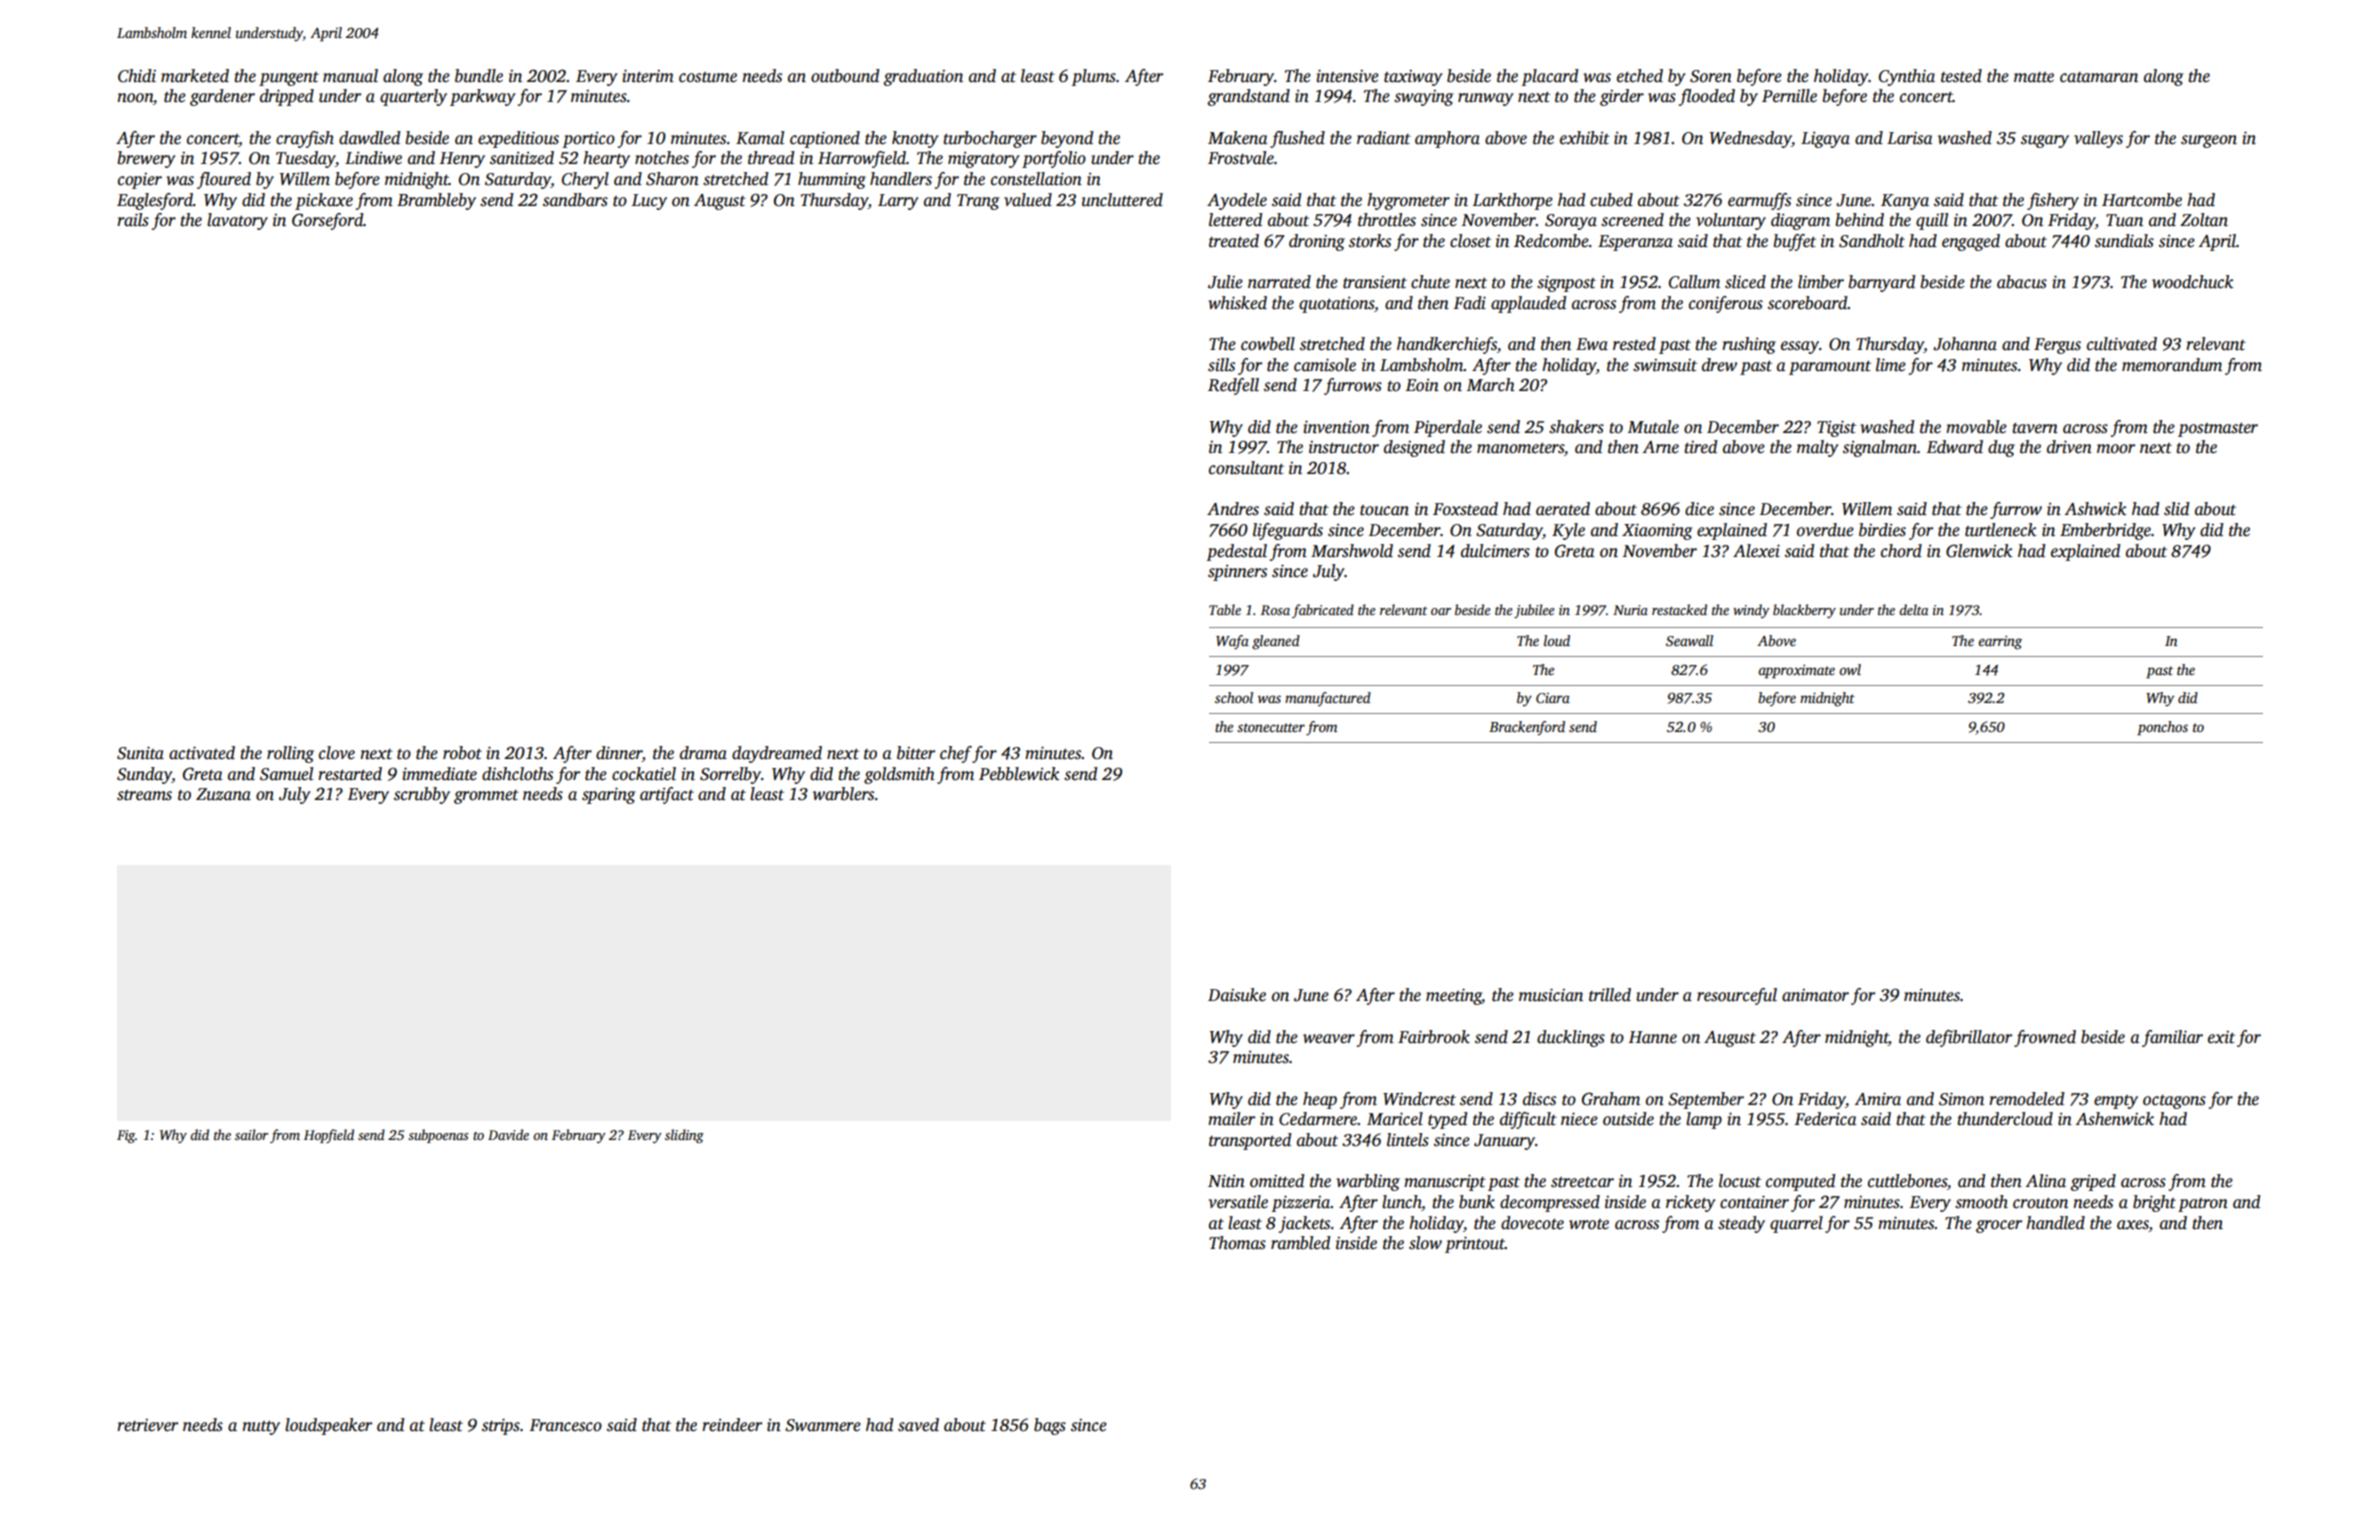 Image resolution: width=2380 pixels, height=1540 pixels. I want to click on blackberry, so click(1804, 611).
